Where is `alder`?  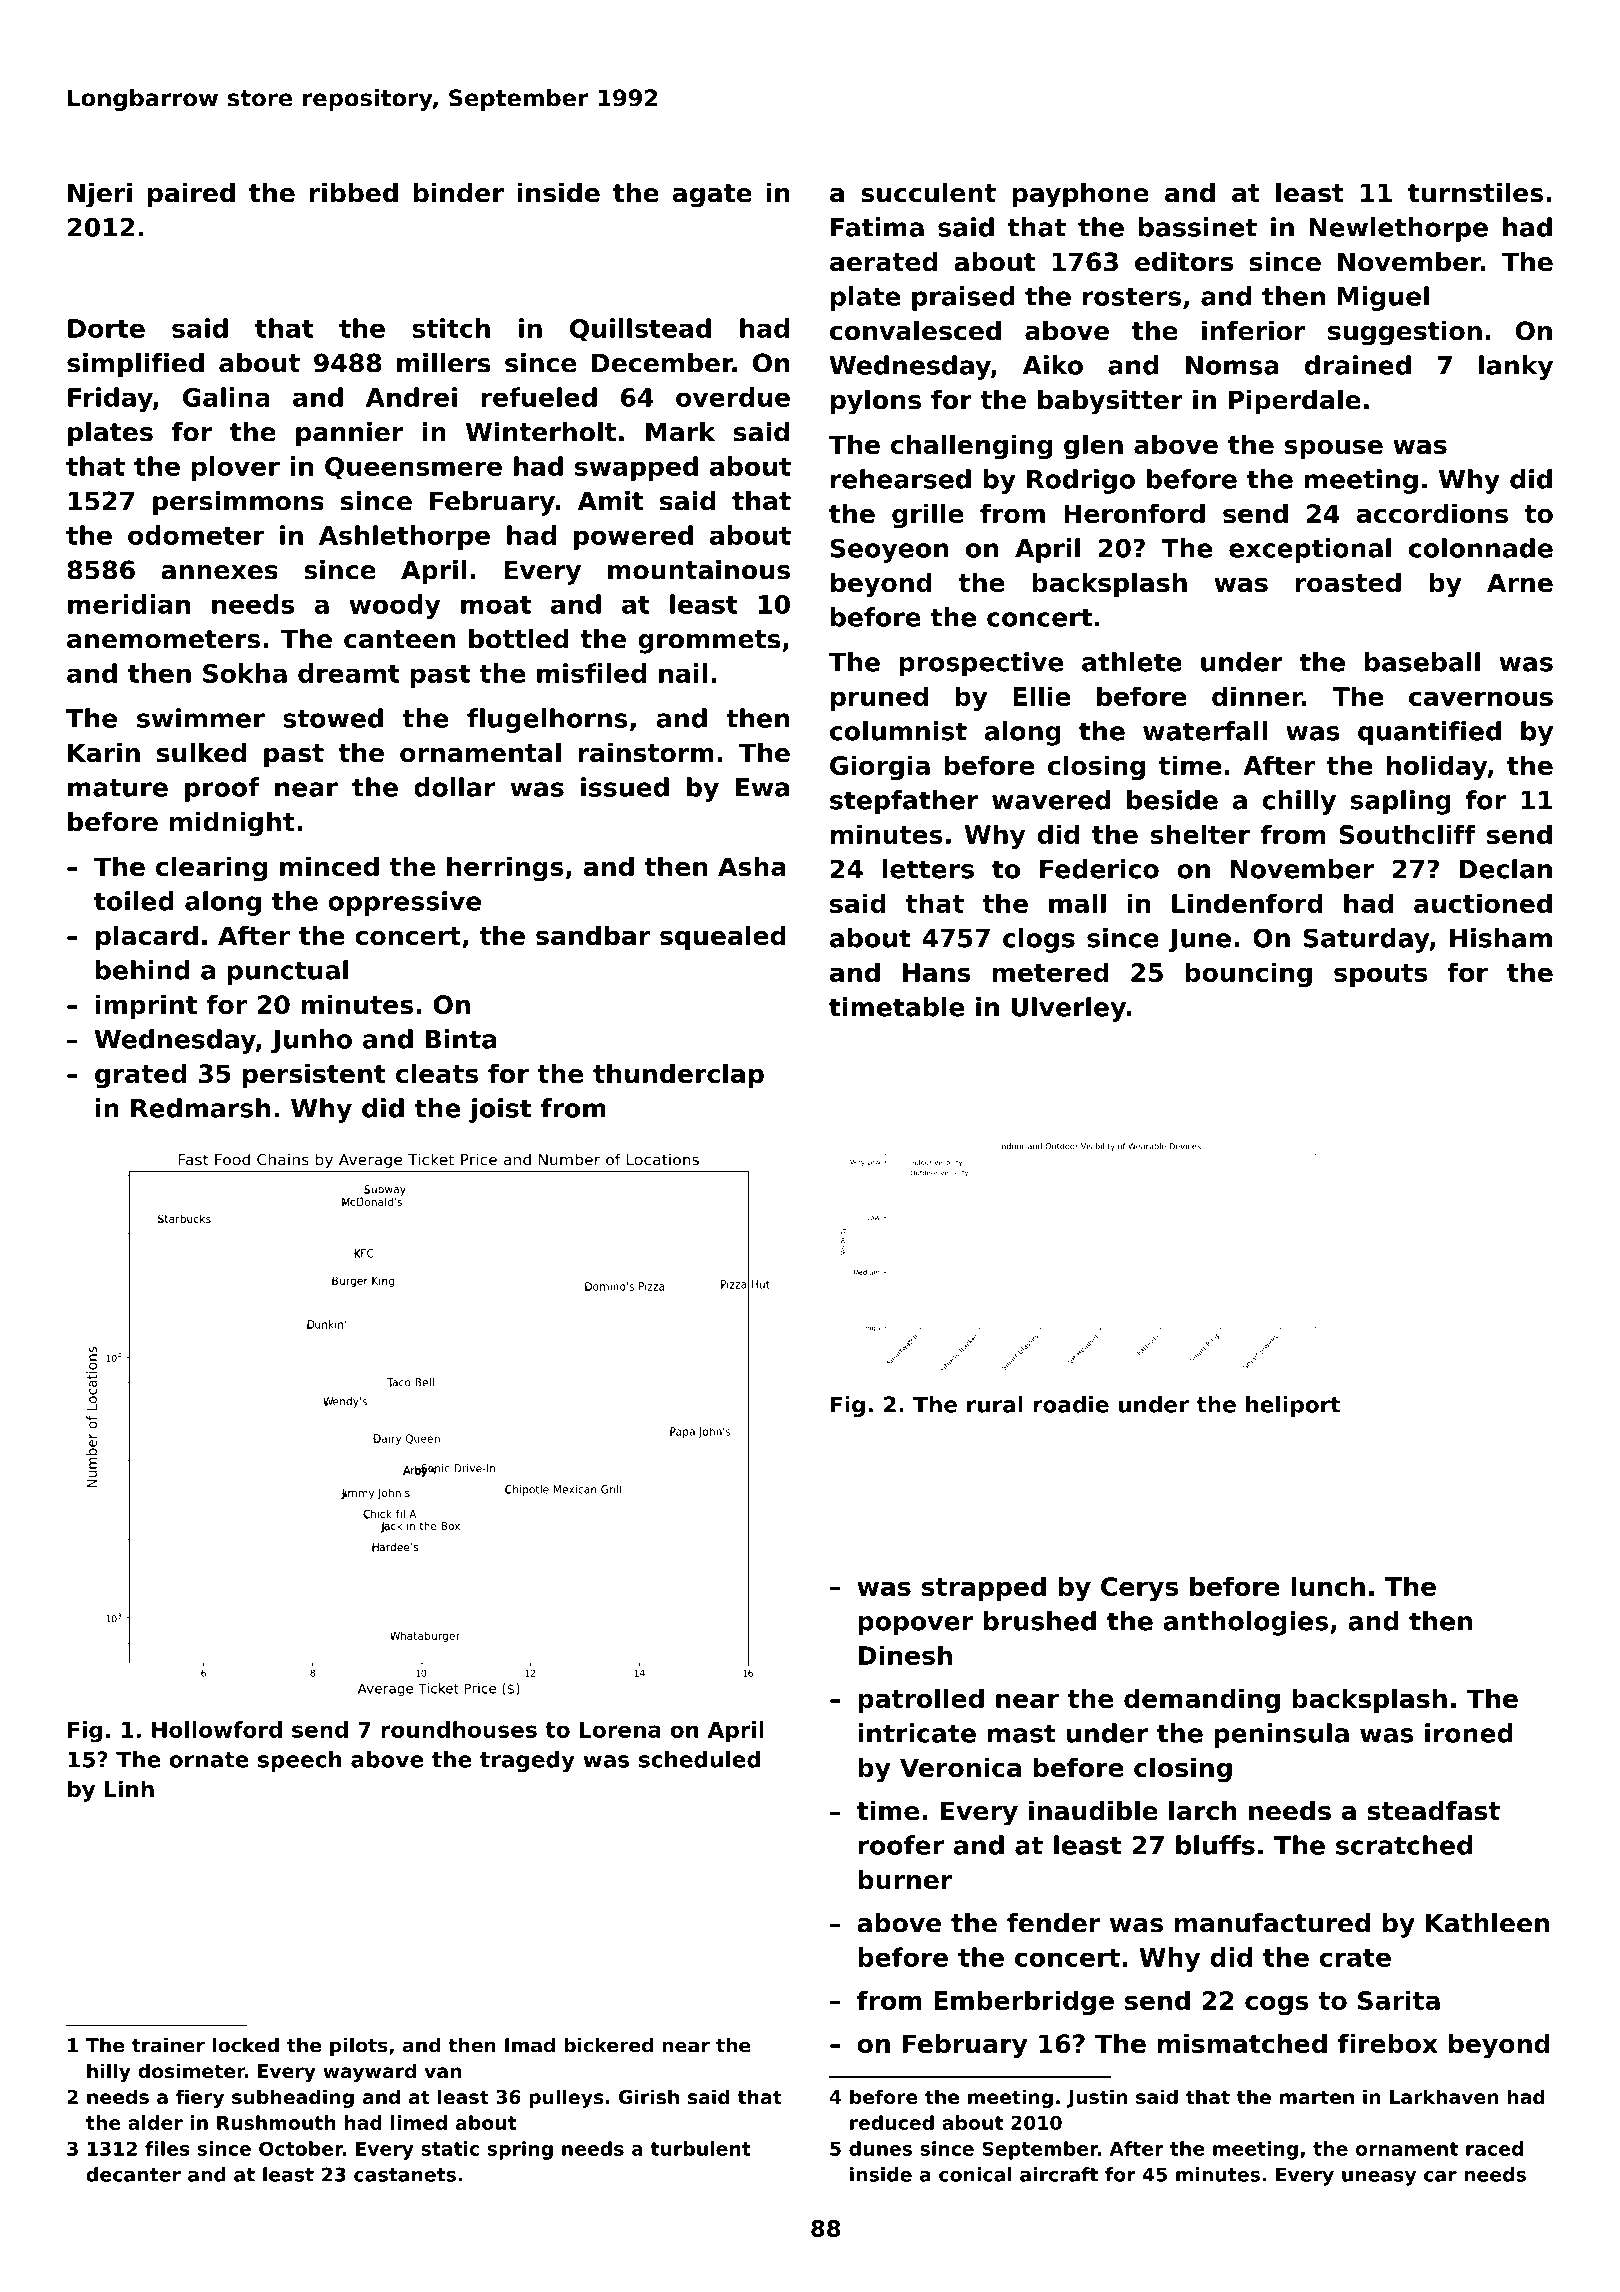 alder is located at coordinates (155, 2122).
